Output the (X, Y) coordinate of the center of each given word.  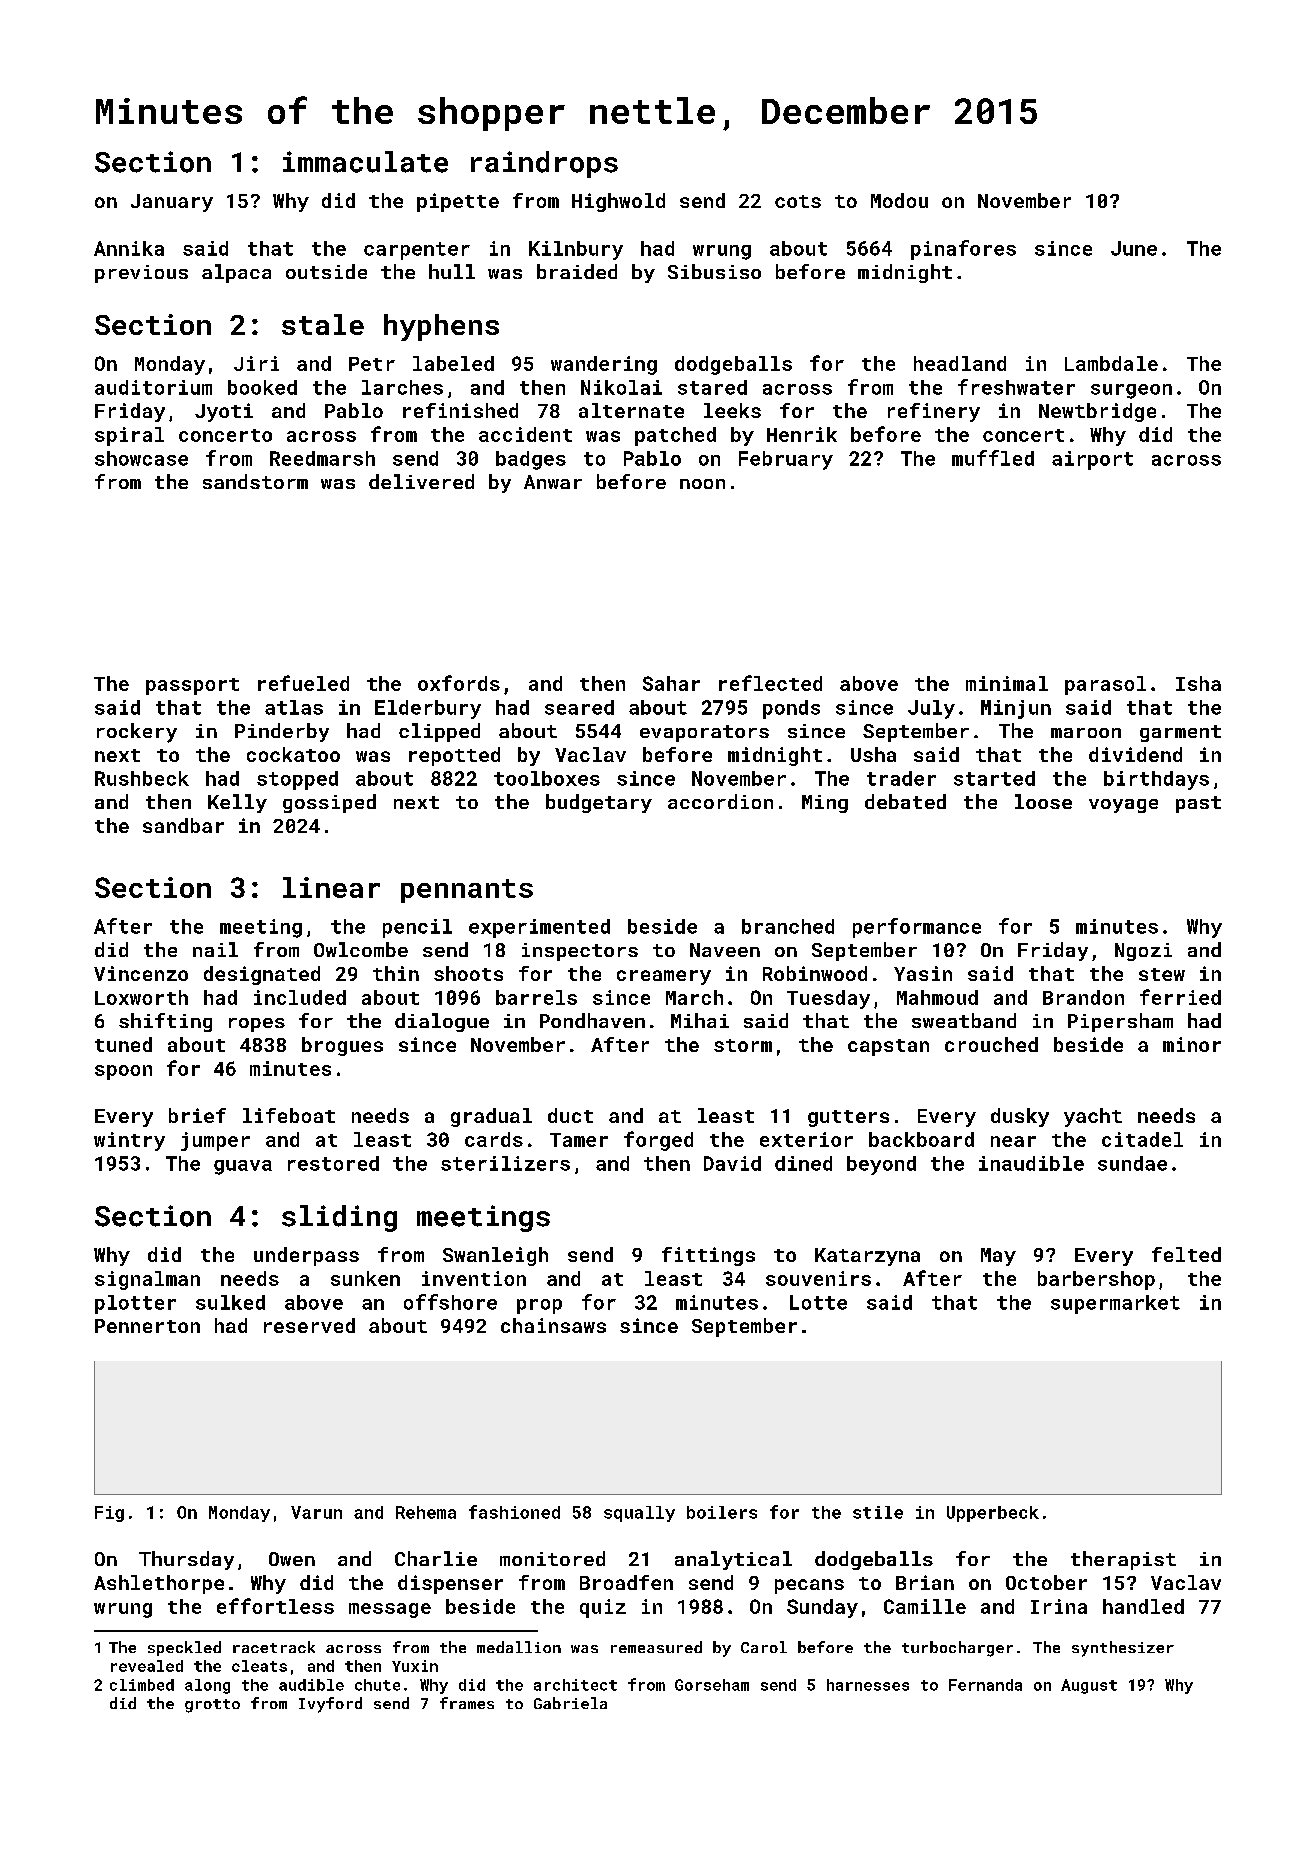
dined (803, 1163)
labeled (453, 363)
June (1134, 248)
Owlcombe (361, 949)
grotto (212, 1706)
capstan (888, 1047)
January (172, 203)
